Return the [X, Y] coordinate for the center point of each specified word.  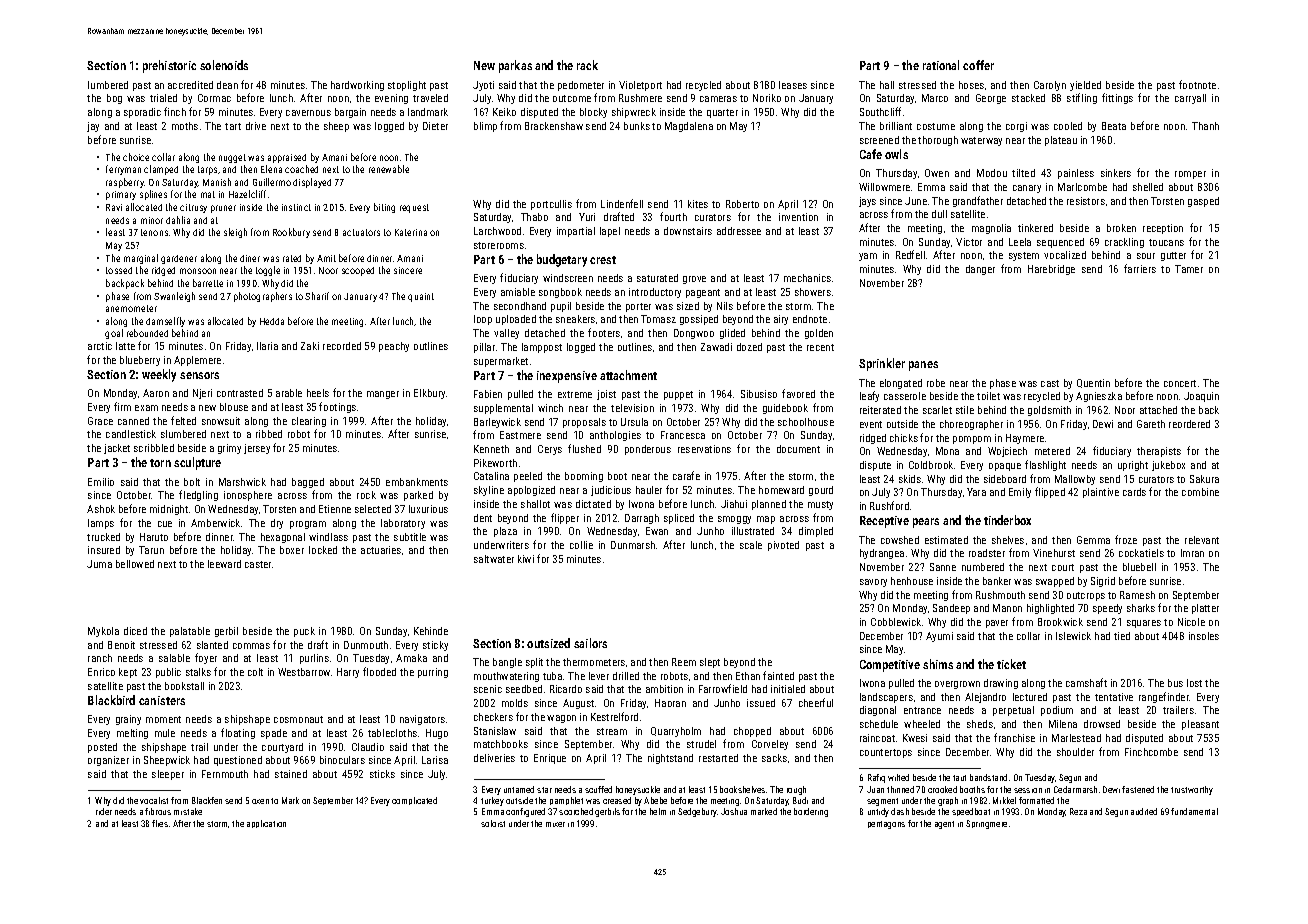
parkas [515, 66]
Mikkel [1004, 800]
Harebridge [1051, 270]
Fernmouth [225, 774]
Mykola [103, 632]
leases [793, 85]
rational [941, 65]
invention [798, 217]
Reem [684, 662]
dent [483, 518]
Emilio [101, 482]
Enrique [550, 759]
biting [384, 208]
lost [1194, 683]
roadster [987, 553]
